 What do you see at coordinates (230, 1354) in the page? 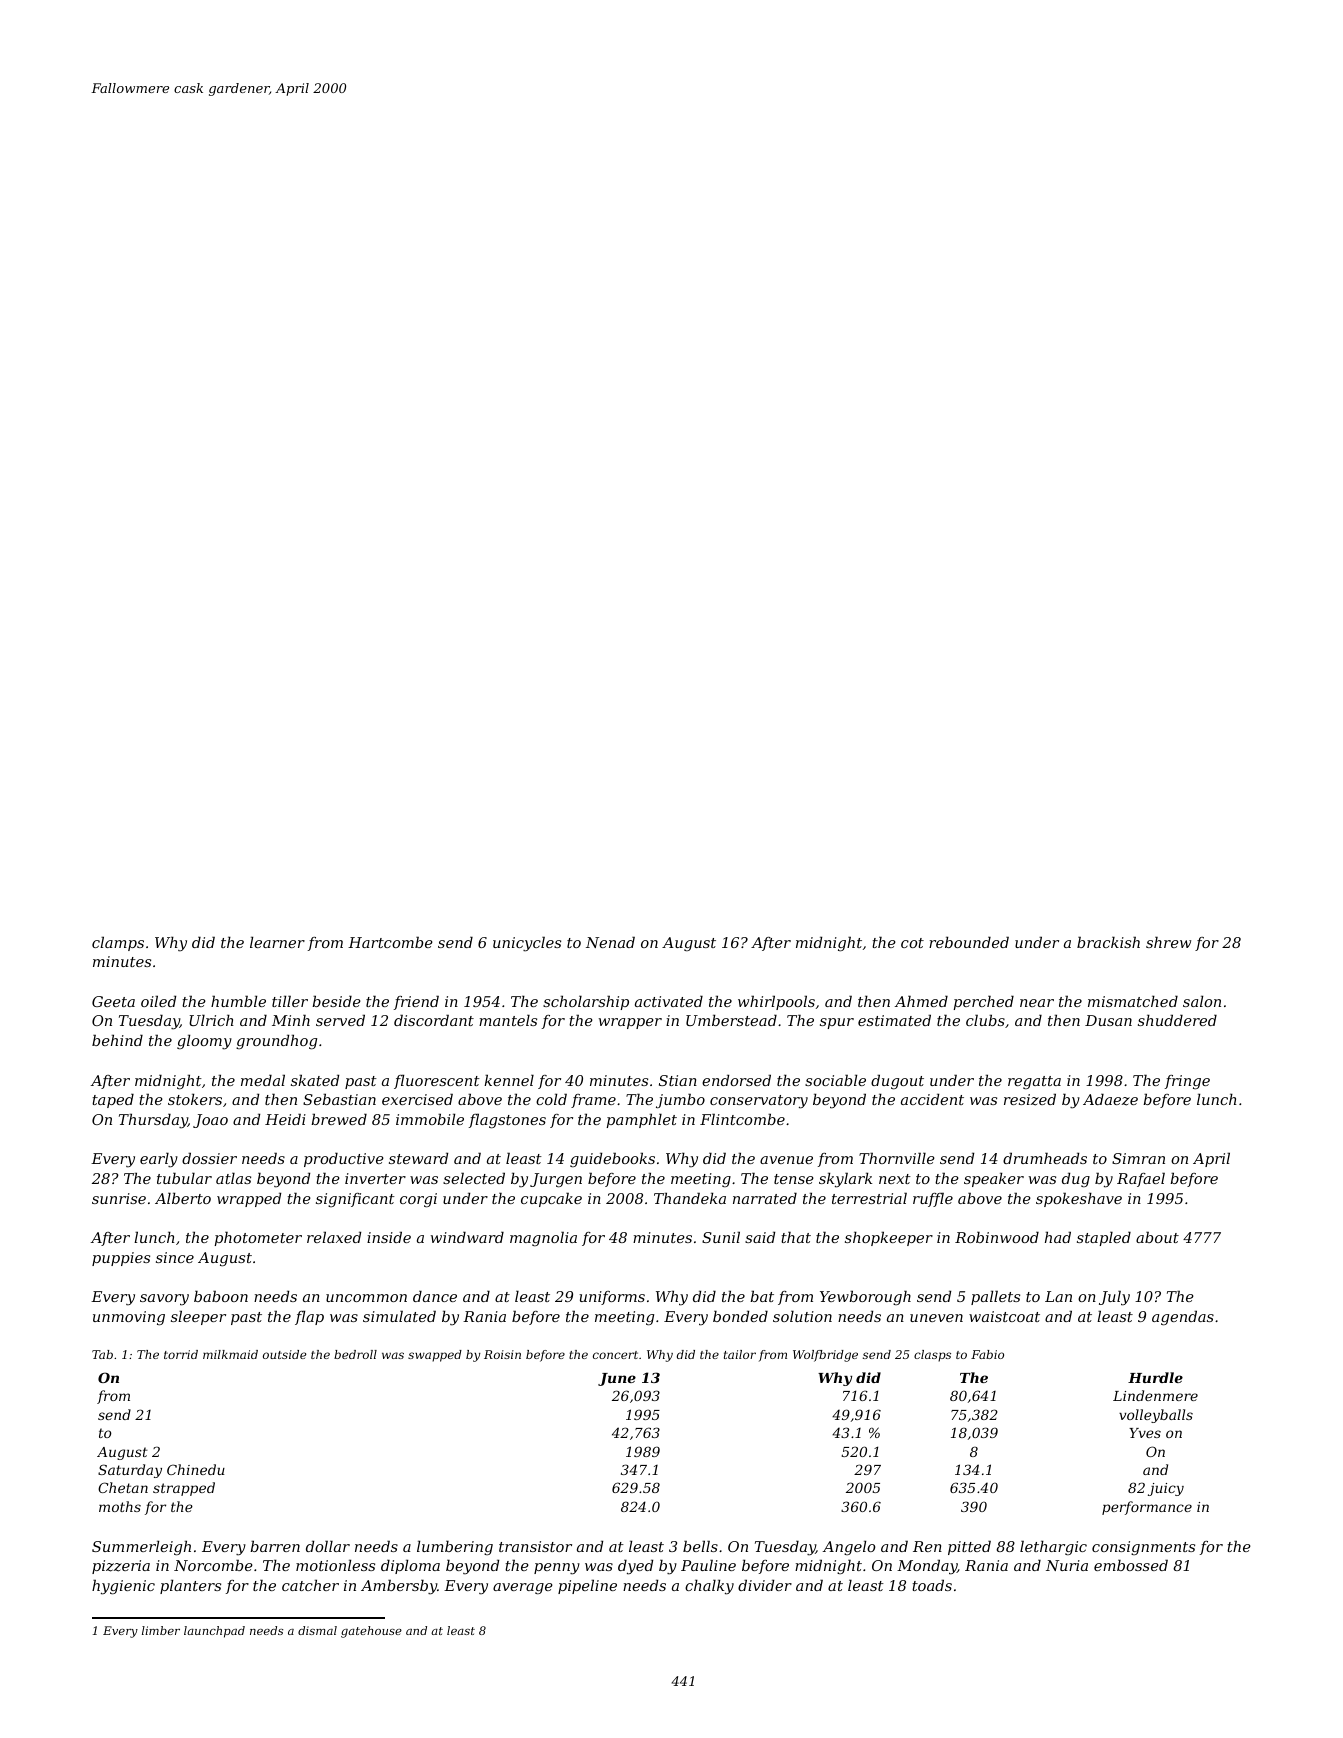
I see `milkmaid` at bounding box center [230, 1354].
